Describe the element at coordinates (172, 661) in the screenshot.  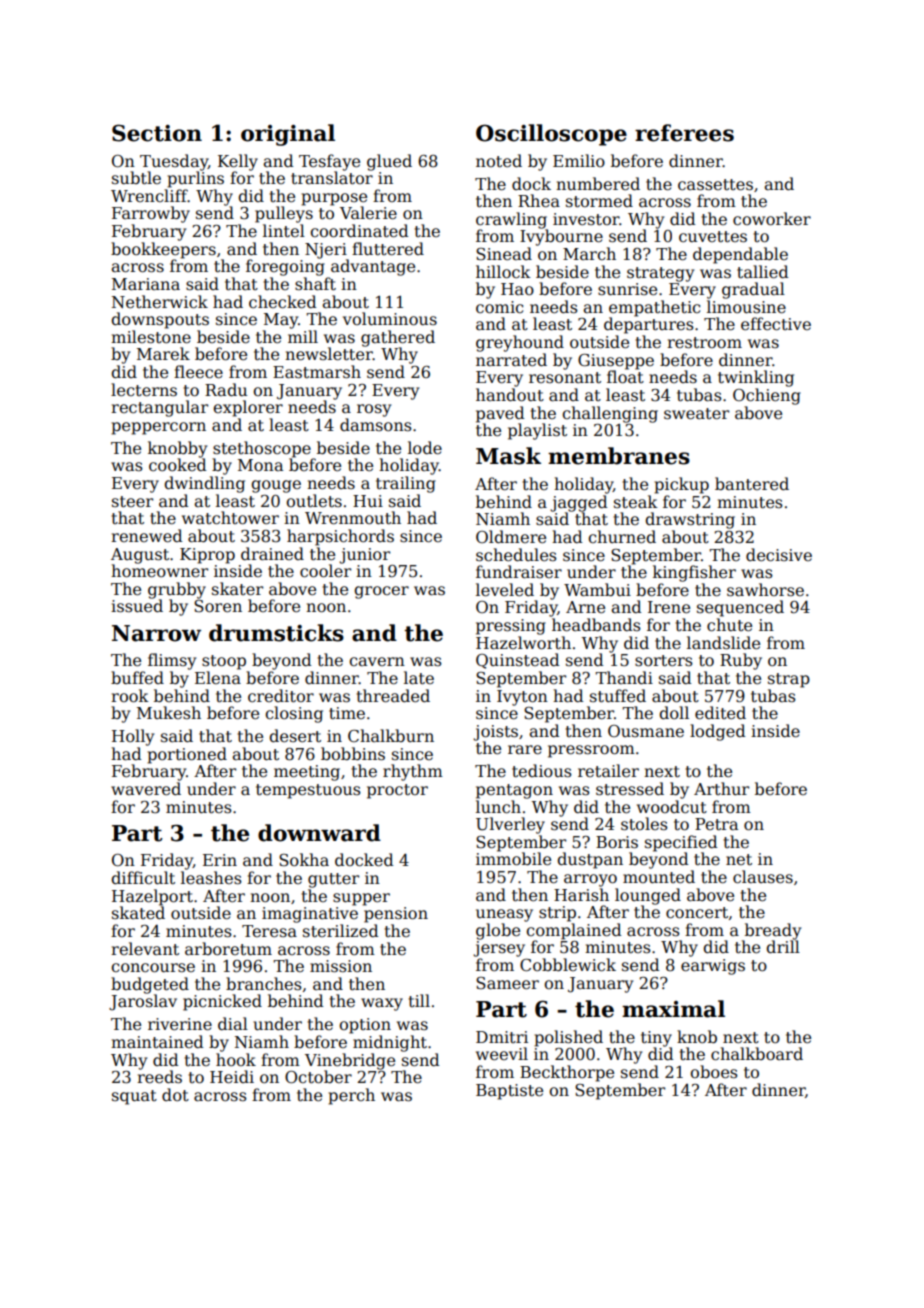
I see `flimsy` at that location.
